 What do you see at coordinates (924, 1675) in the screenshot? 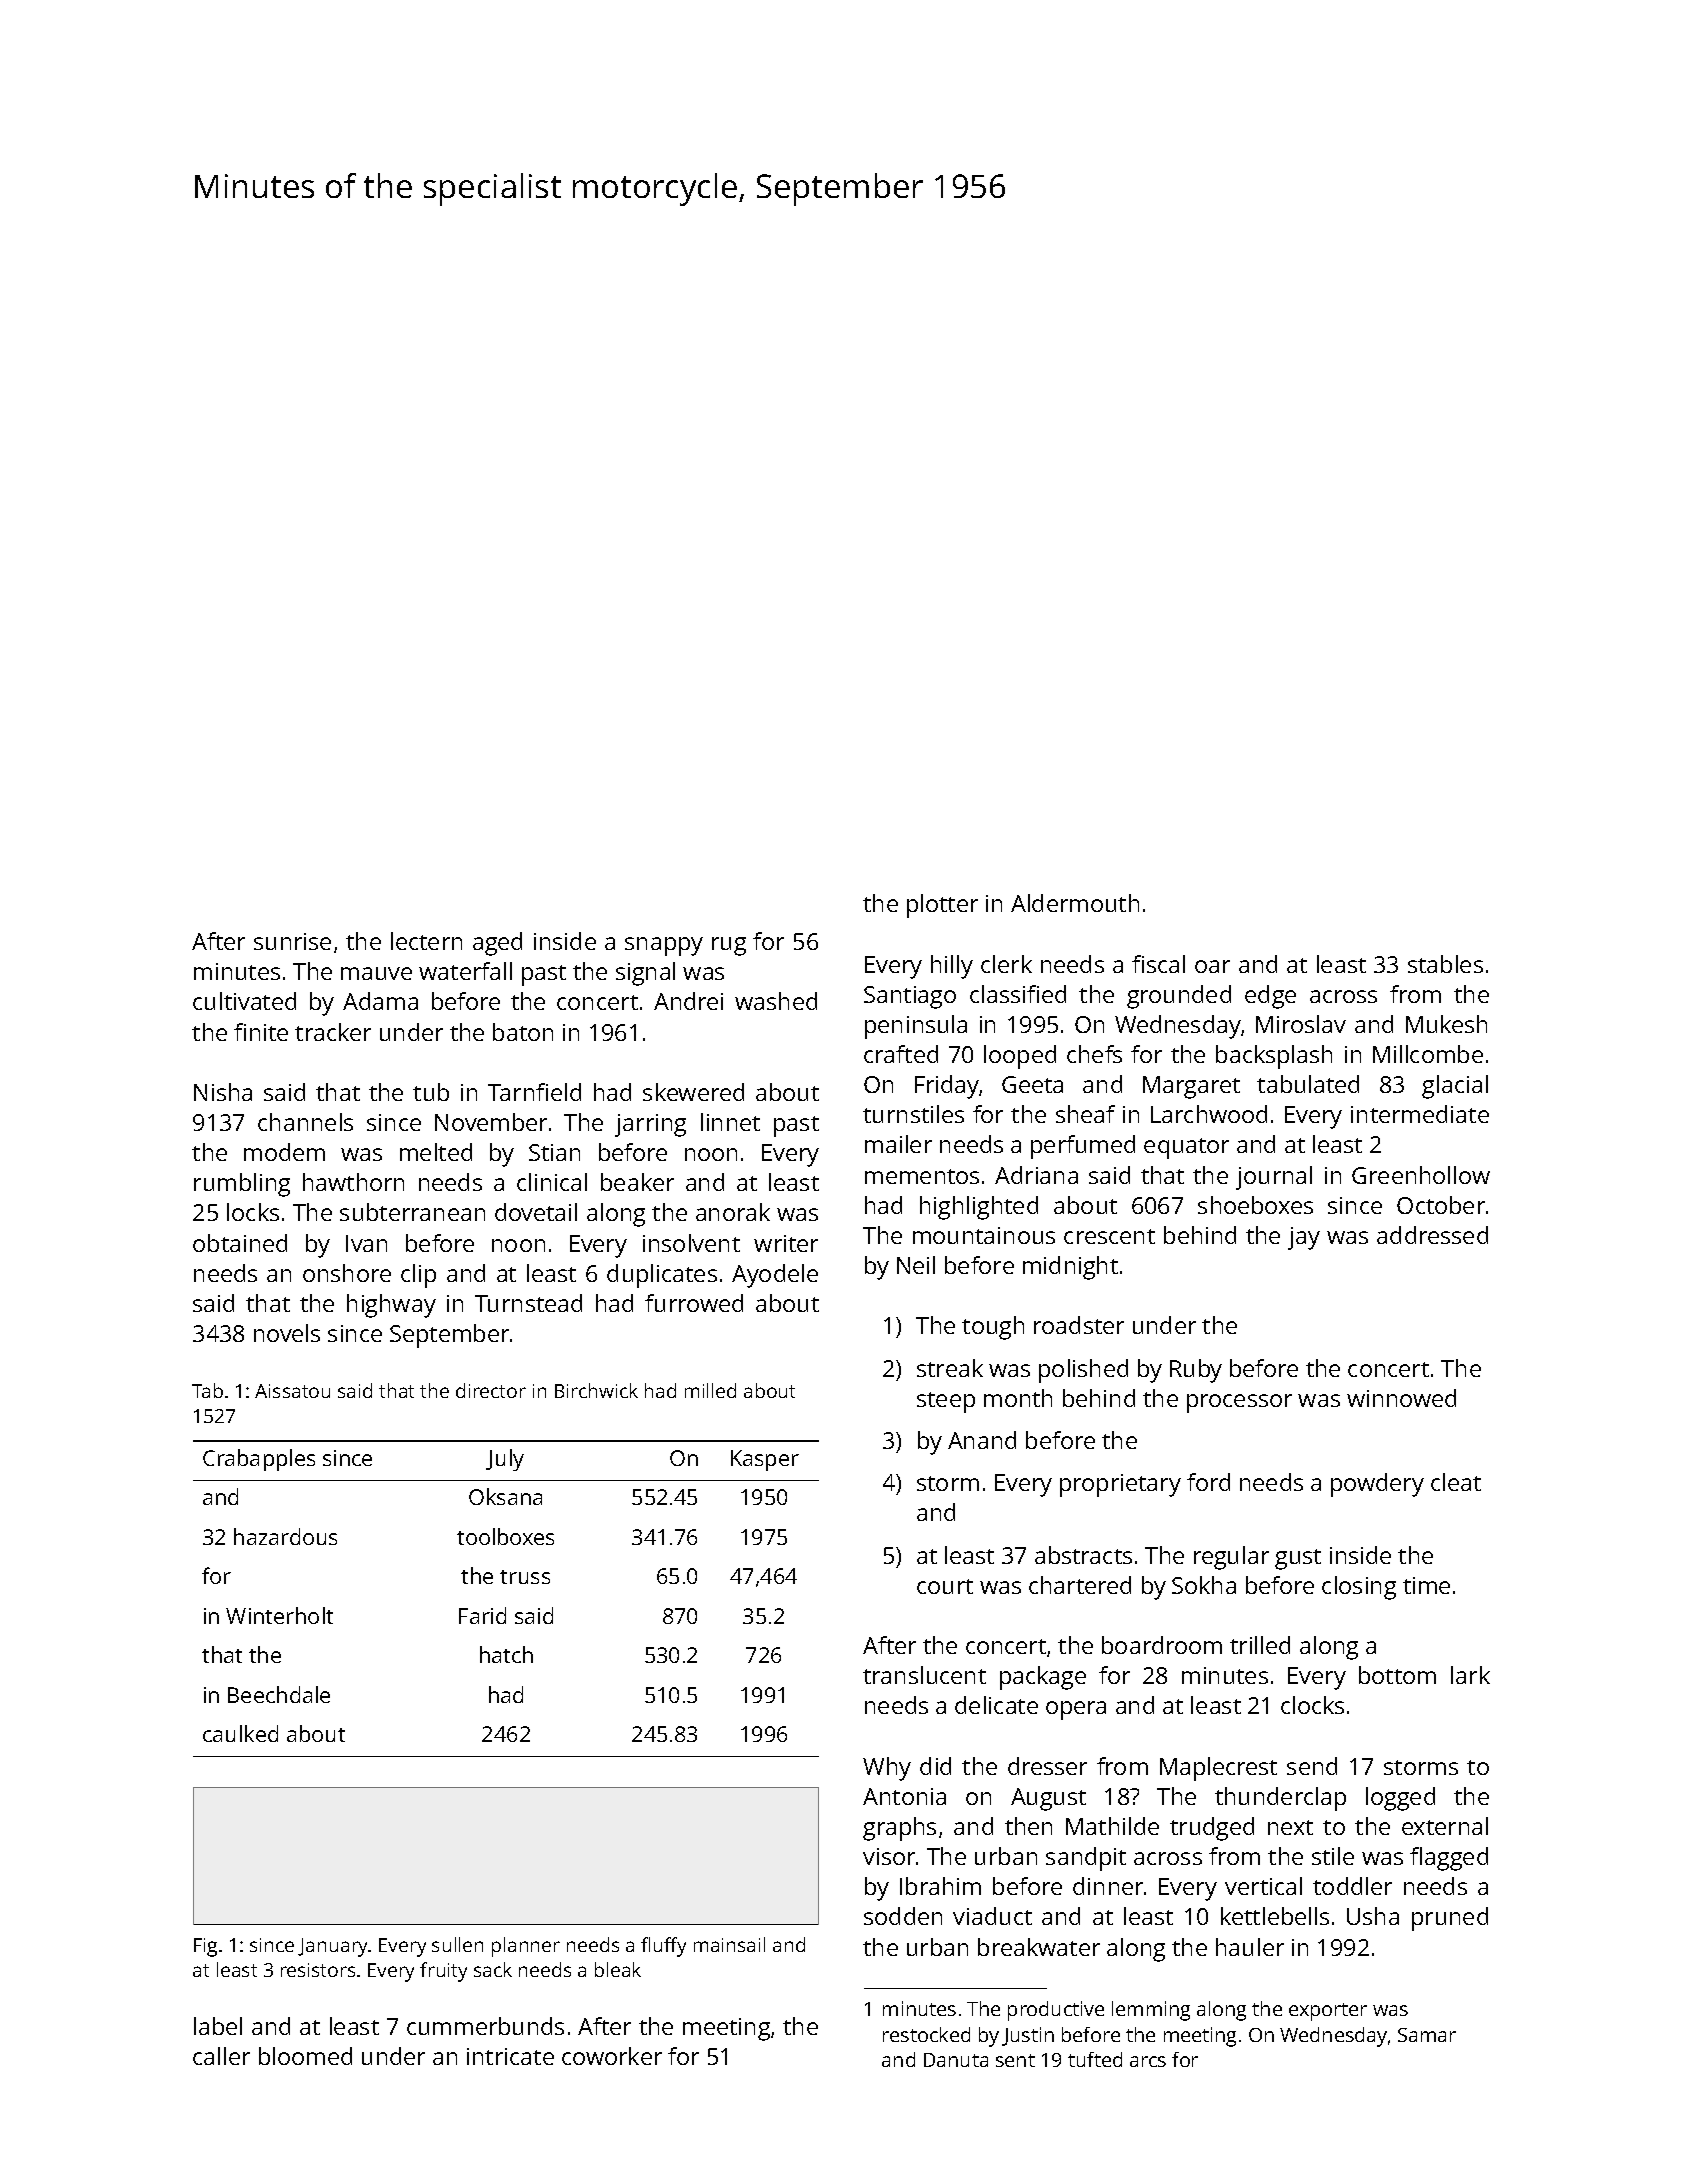
I see `translucent` at bounding box center [924, 1675].
